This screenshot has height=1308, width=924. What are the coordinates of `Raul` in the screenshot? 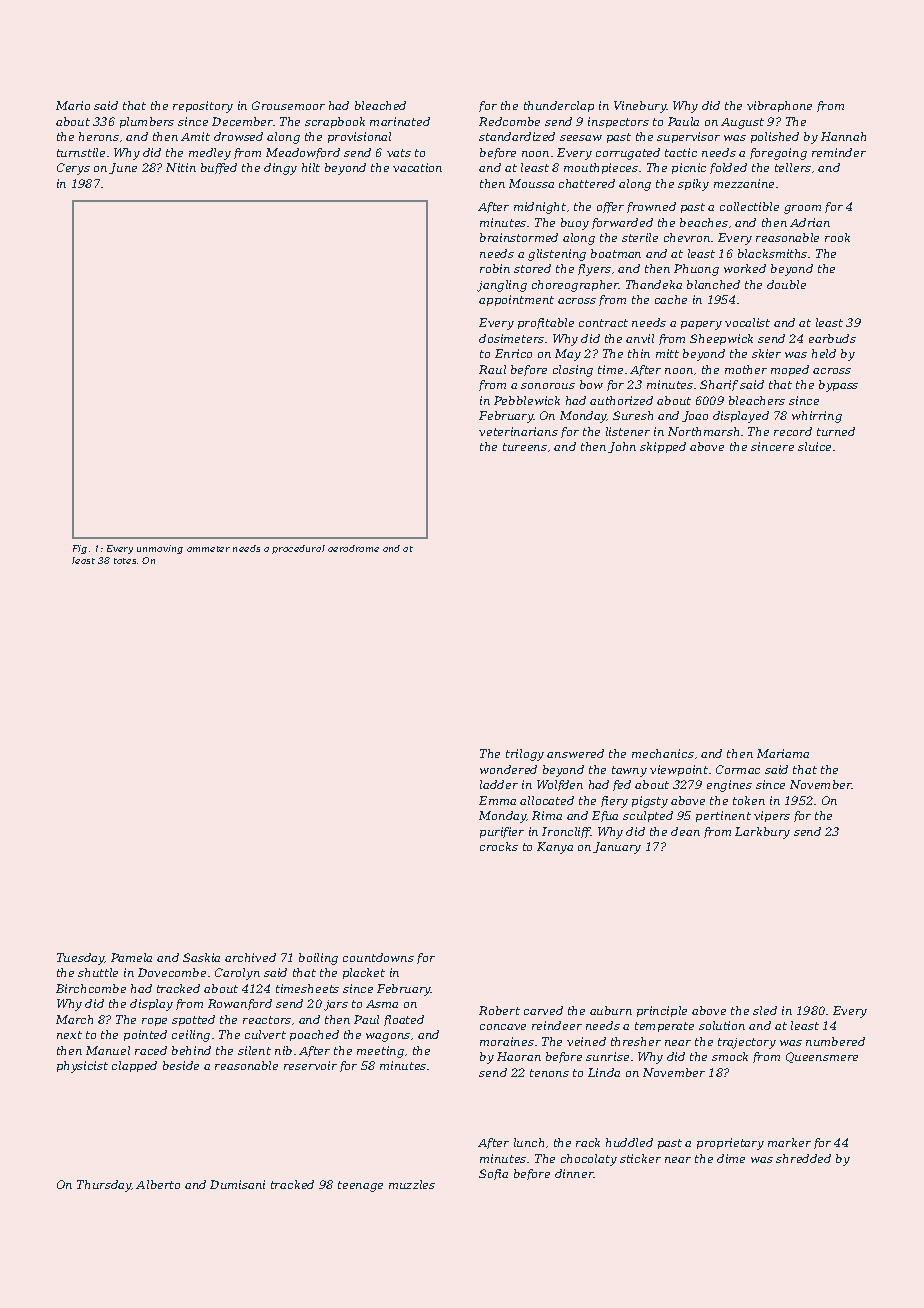 It's located at (492, 369).
